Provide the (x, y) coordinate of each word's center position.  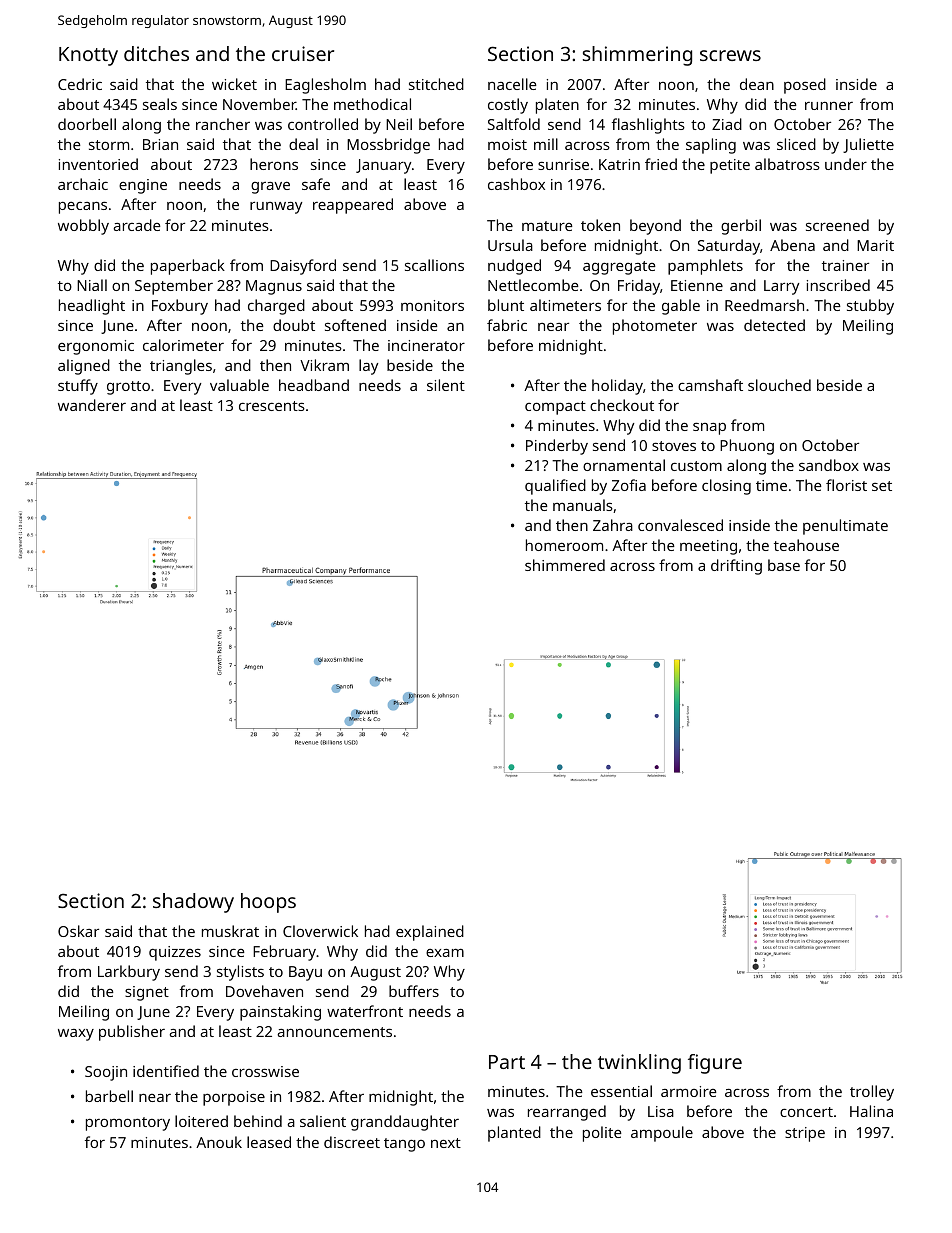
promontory (128, 1124)
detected (774, 325)
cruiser (303, 53)
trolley (872, 1093)
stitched (436, 84)
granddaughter (405, 1123)
